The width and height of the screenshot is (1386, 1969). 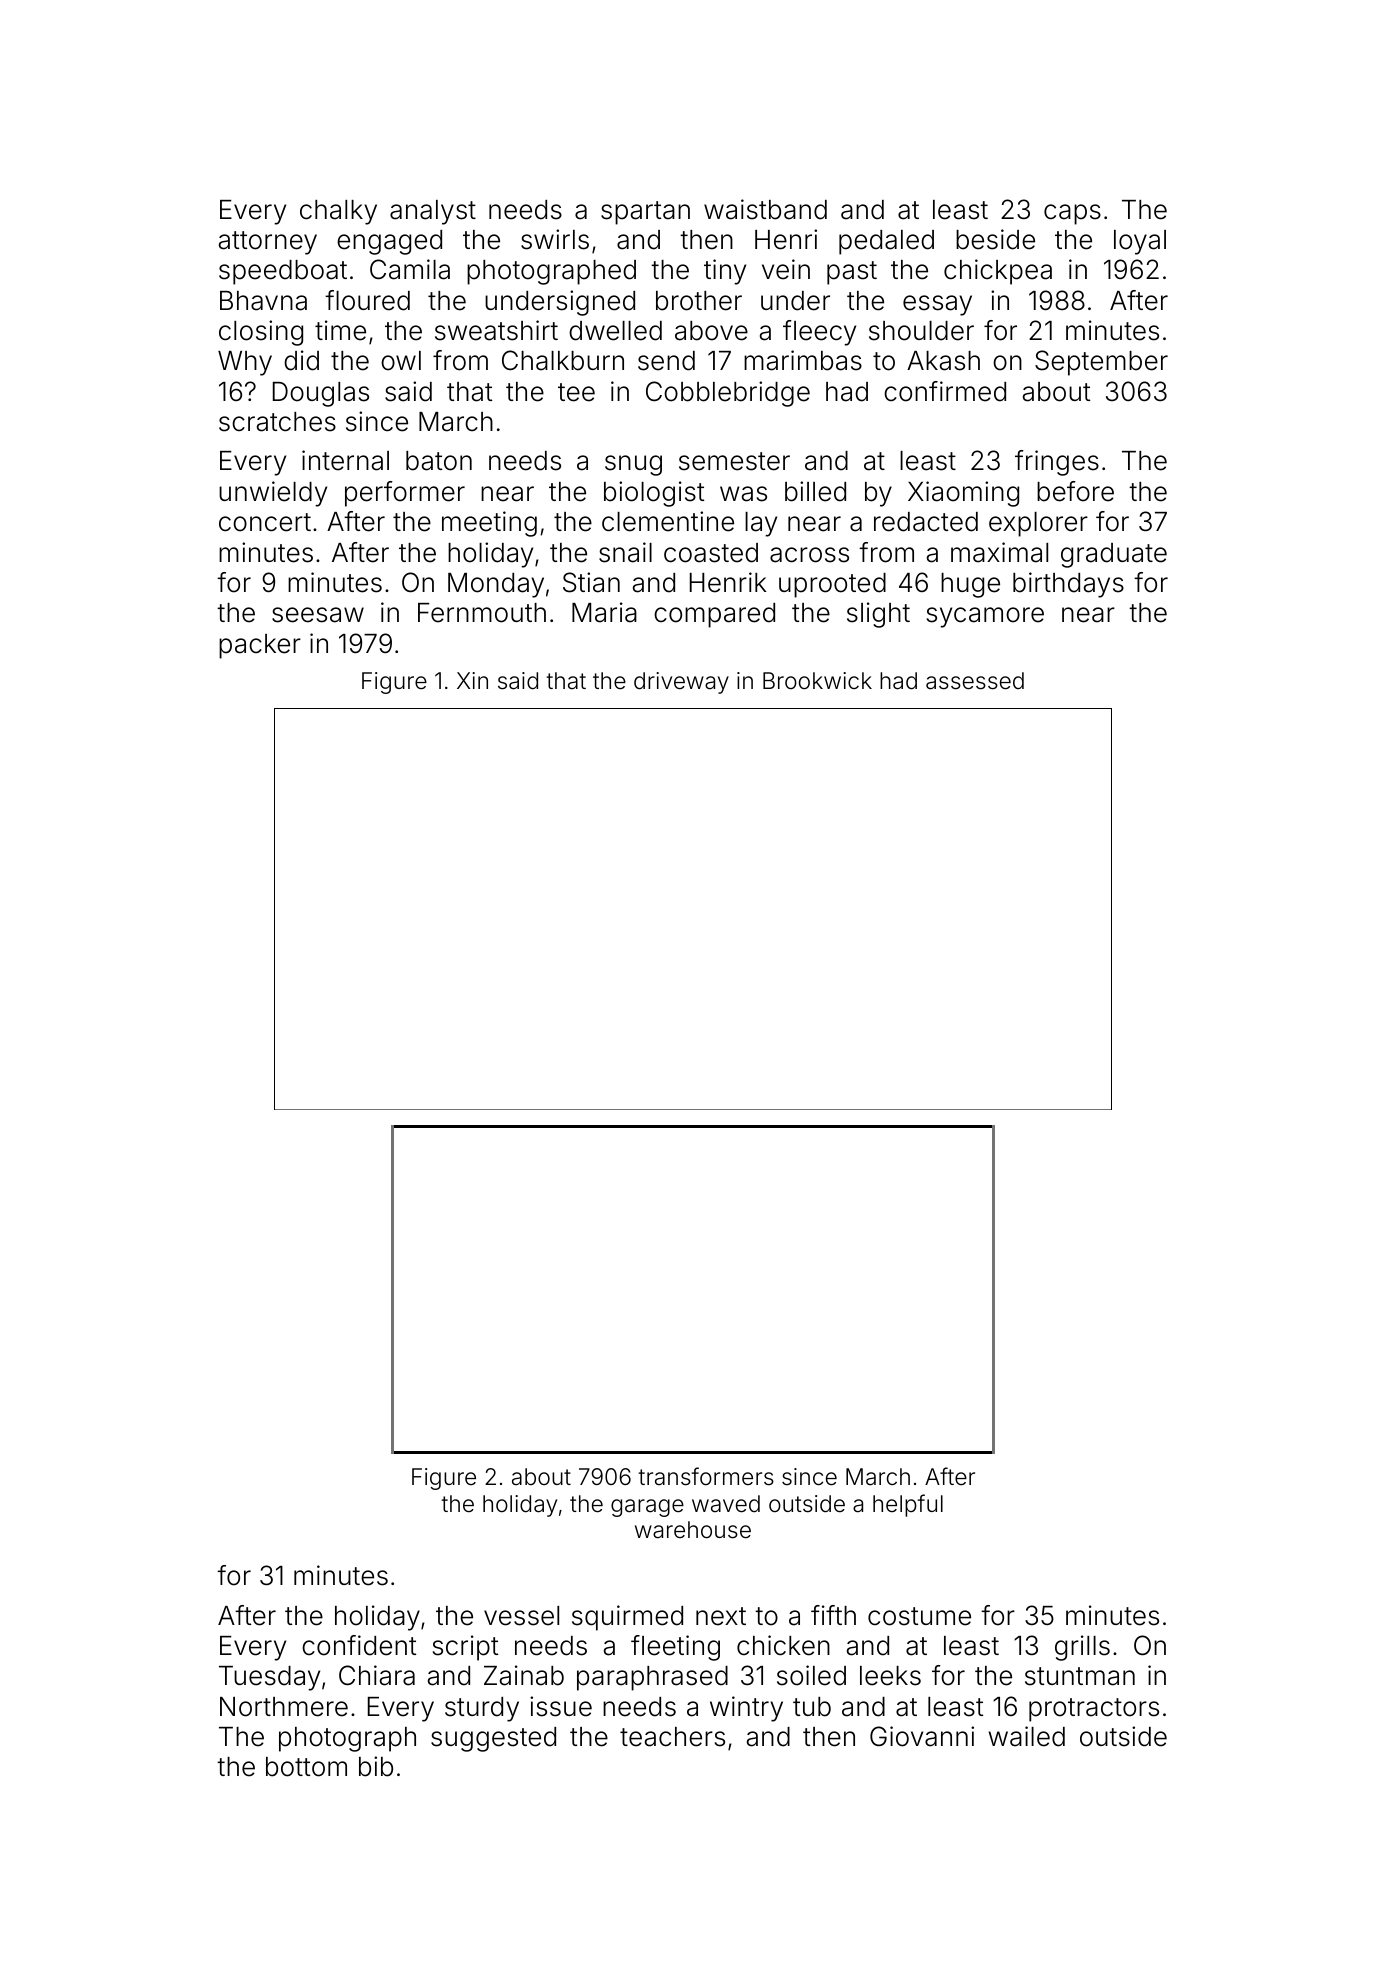 I want to click on teachers, so click(x=672, y=1737).
